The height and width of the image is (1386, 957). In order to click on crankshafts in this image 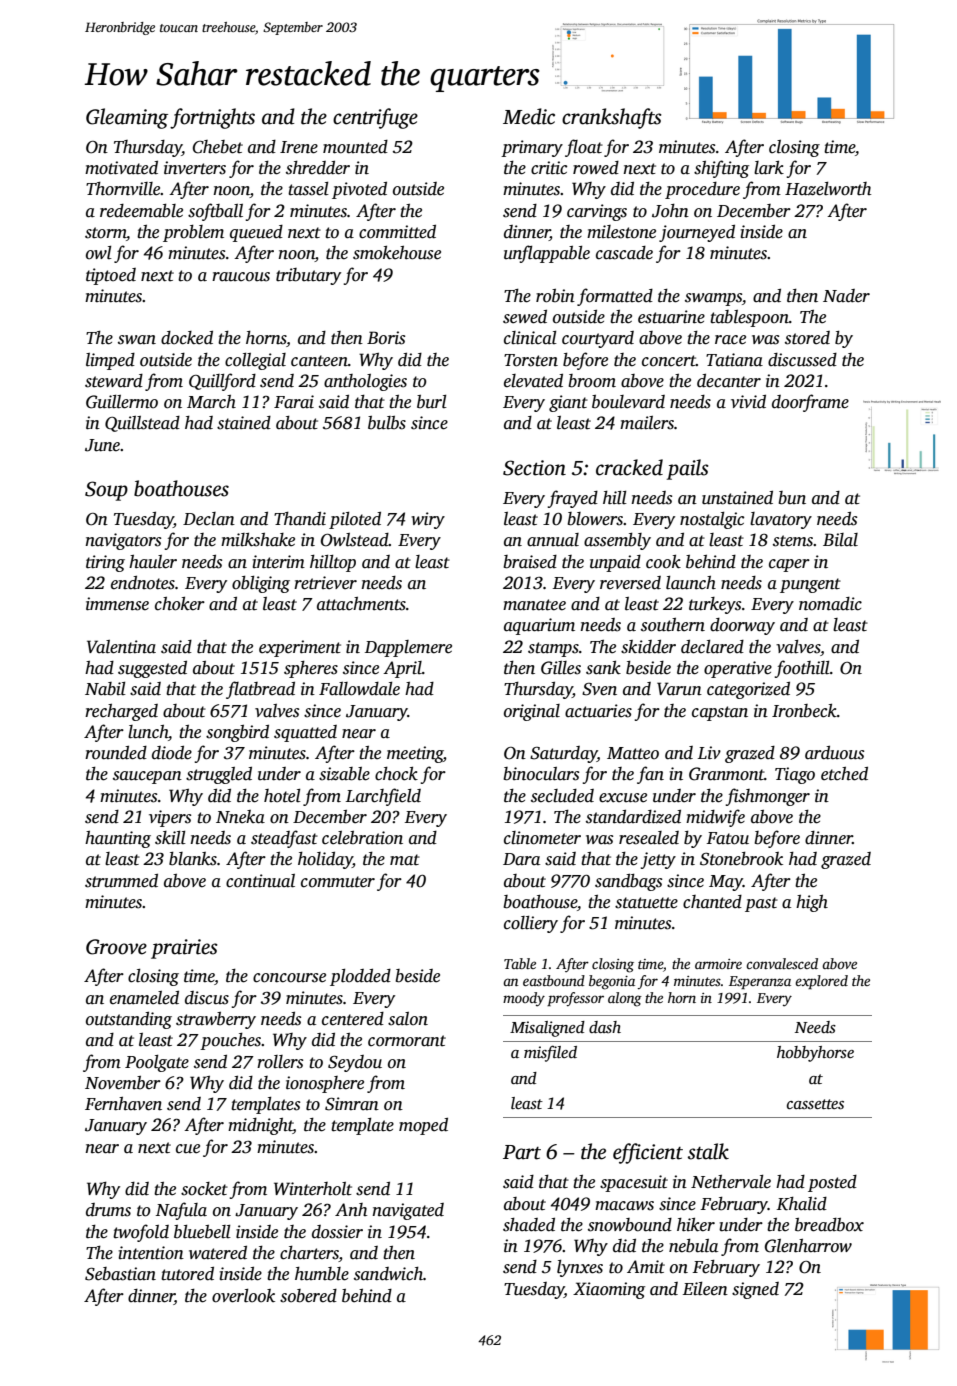, I will do `click(612, 118)`.
